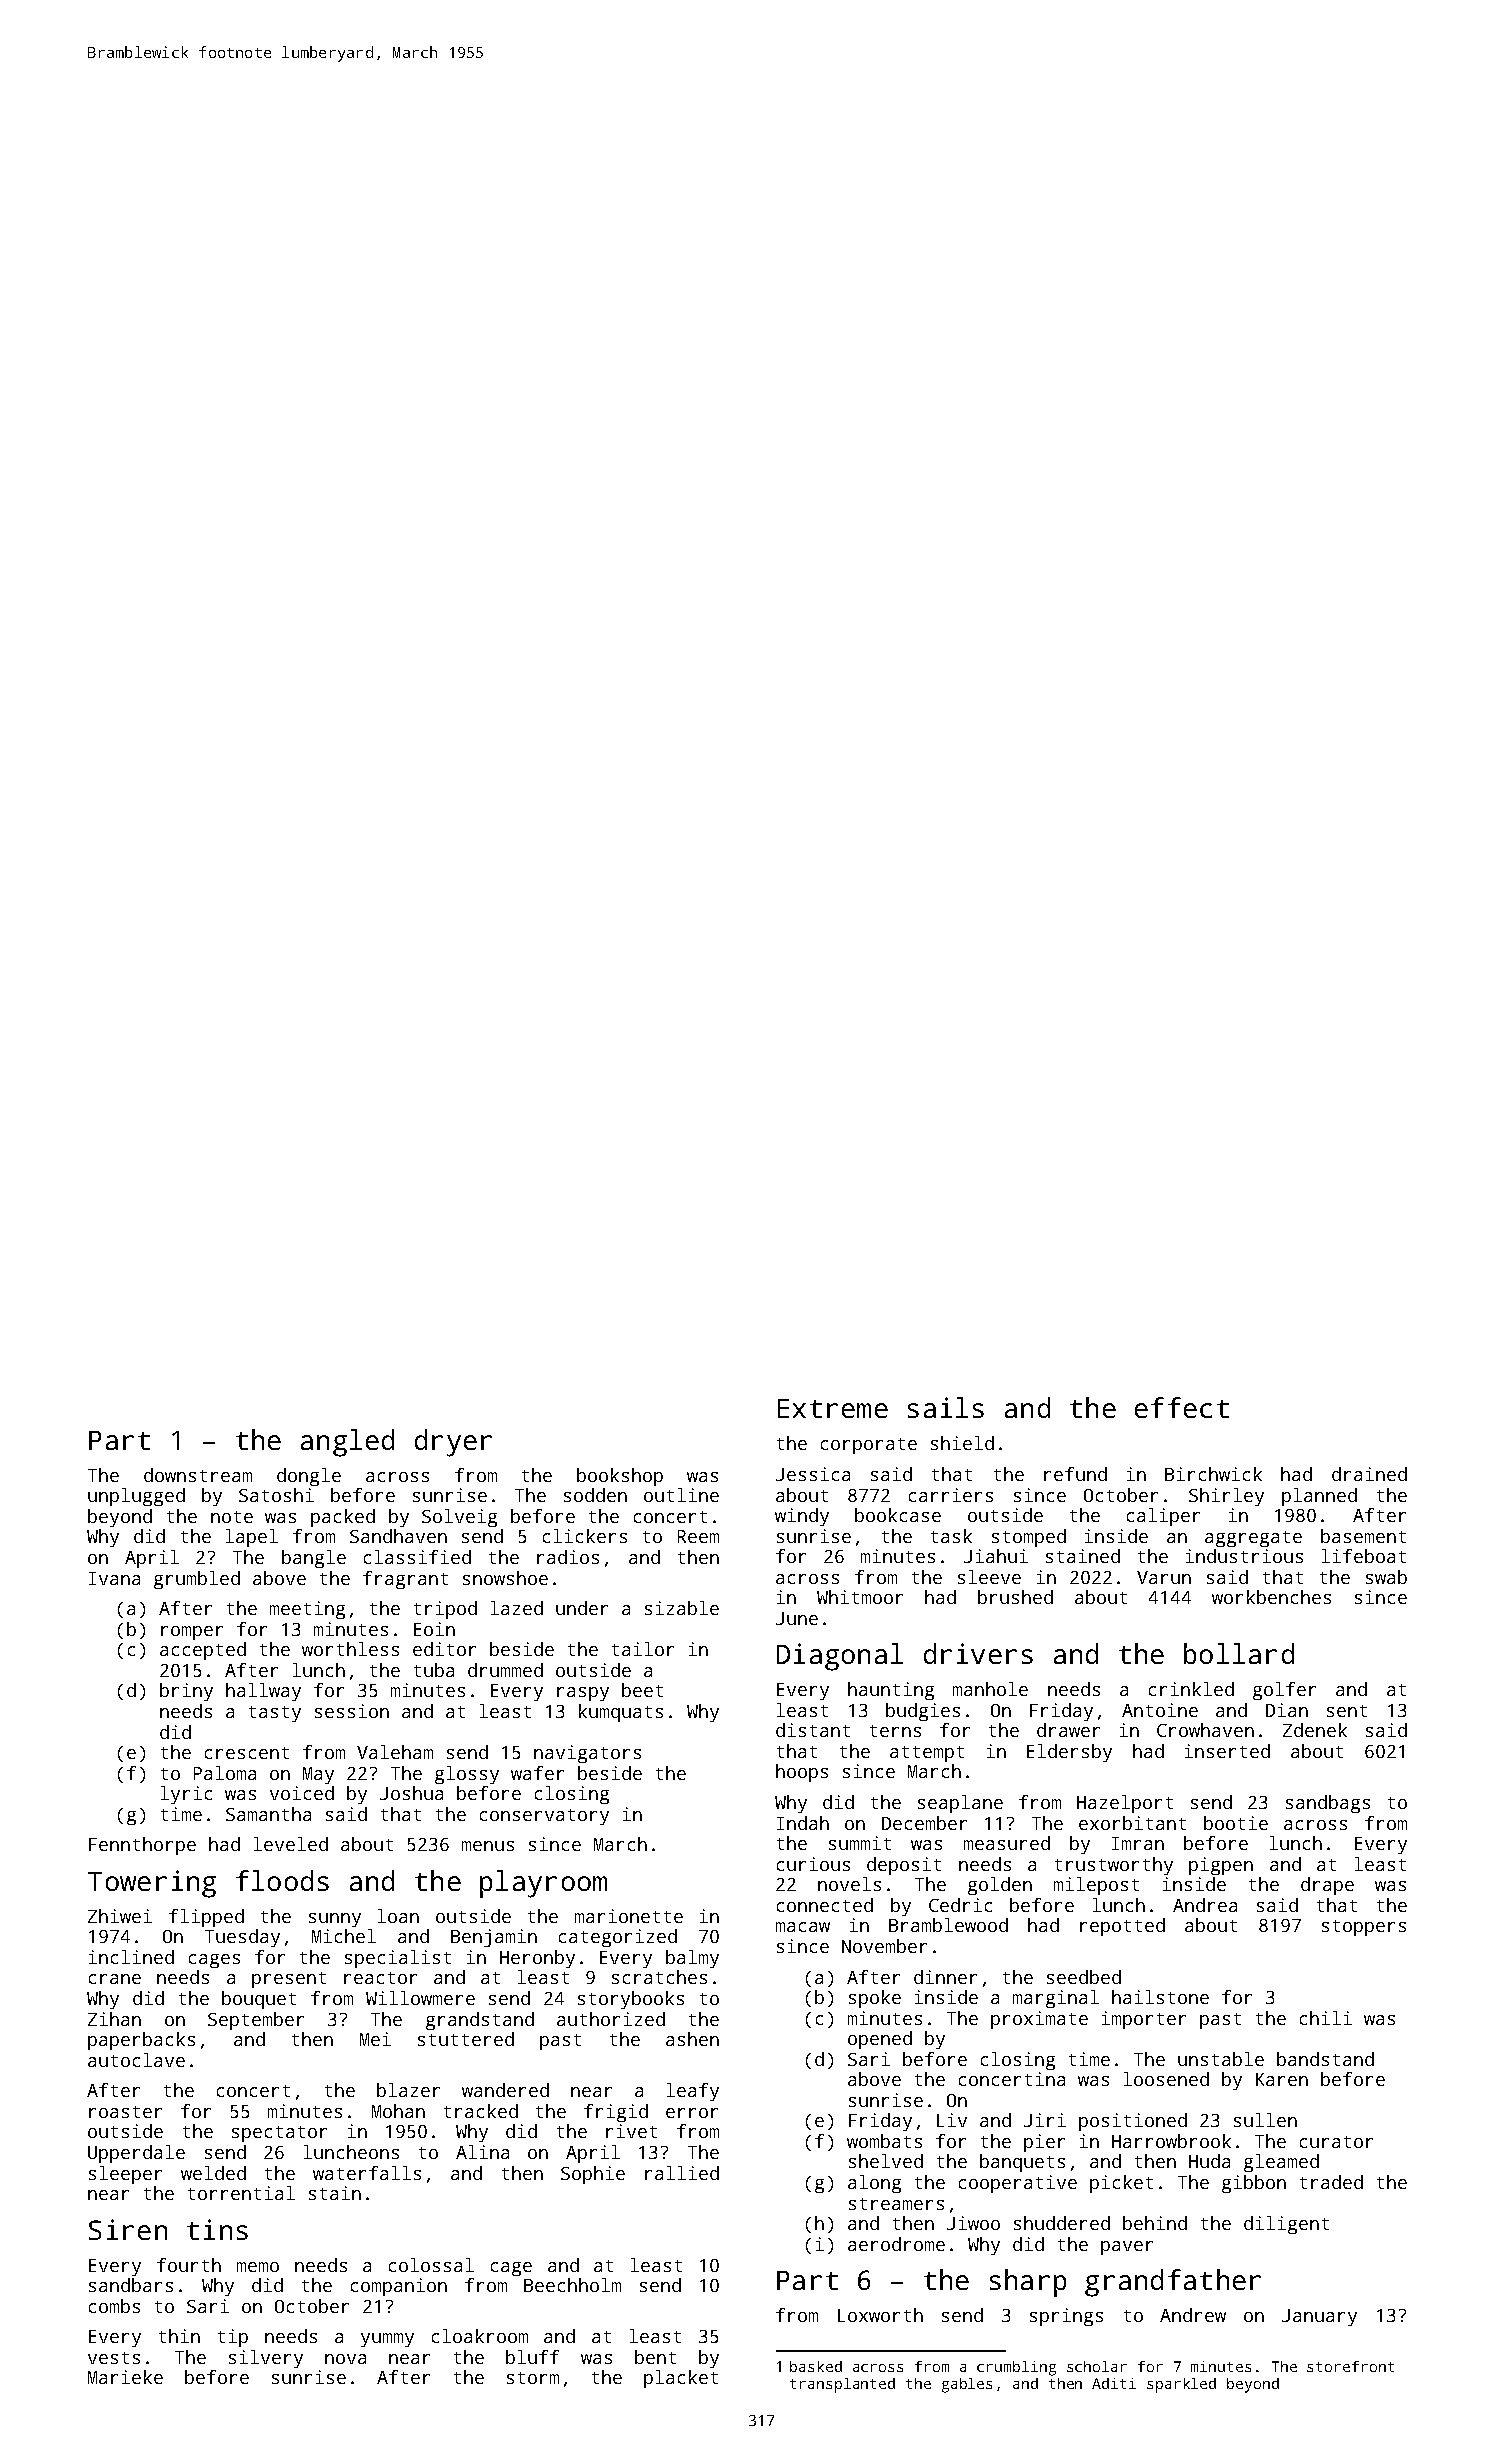 The width and height of the document is (1496, 2464). What do you see at coordinates (1182, 1407) in the document?
I see `effect` at bounding box center [1182, 1407].
